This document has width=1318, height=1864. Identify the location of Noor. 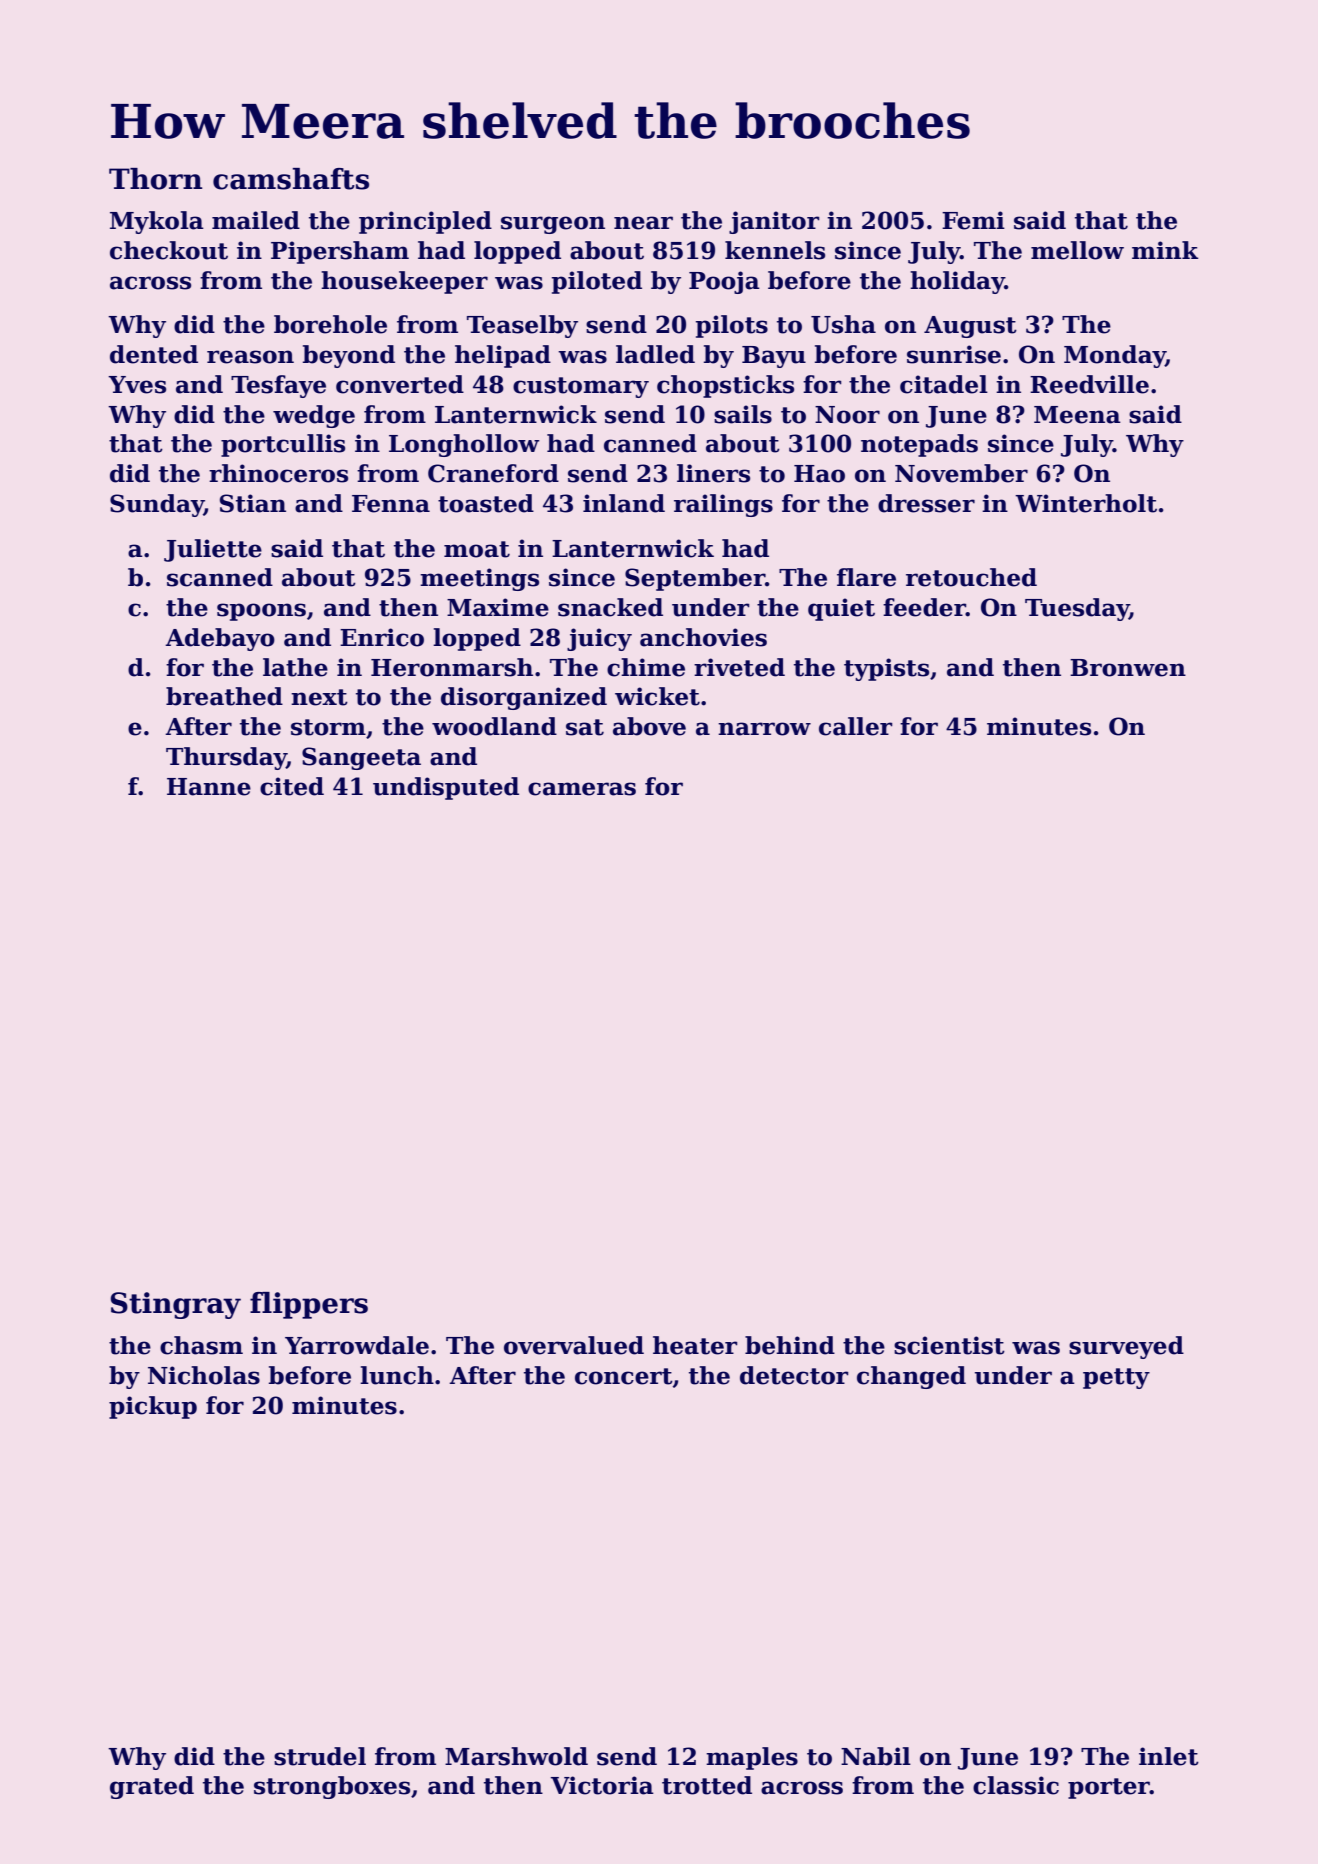
(847, 415).
